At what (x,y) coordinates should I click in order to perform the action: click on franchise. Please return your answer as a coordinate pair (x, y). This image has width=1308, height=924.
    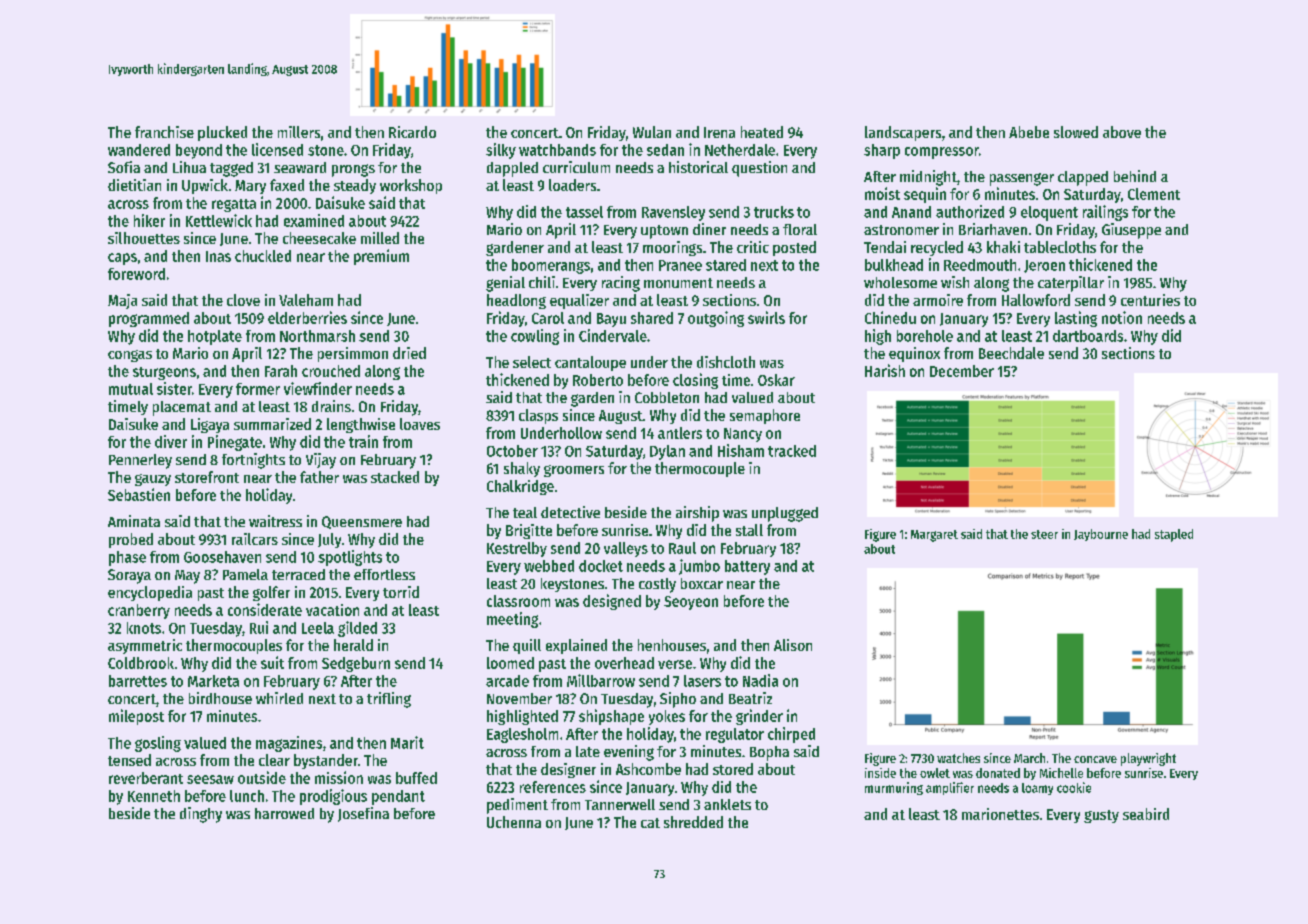
    Looking at the image, I should click on (164, 132).
